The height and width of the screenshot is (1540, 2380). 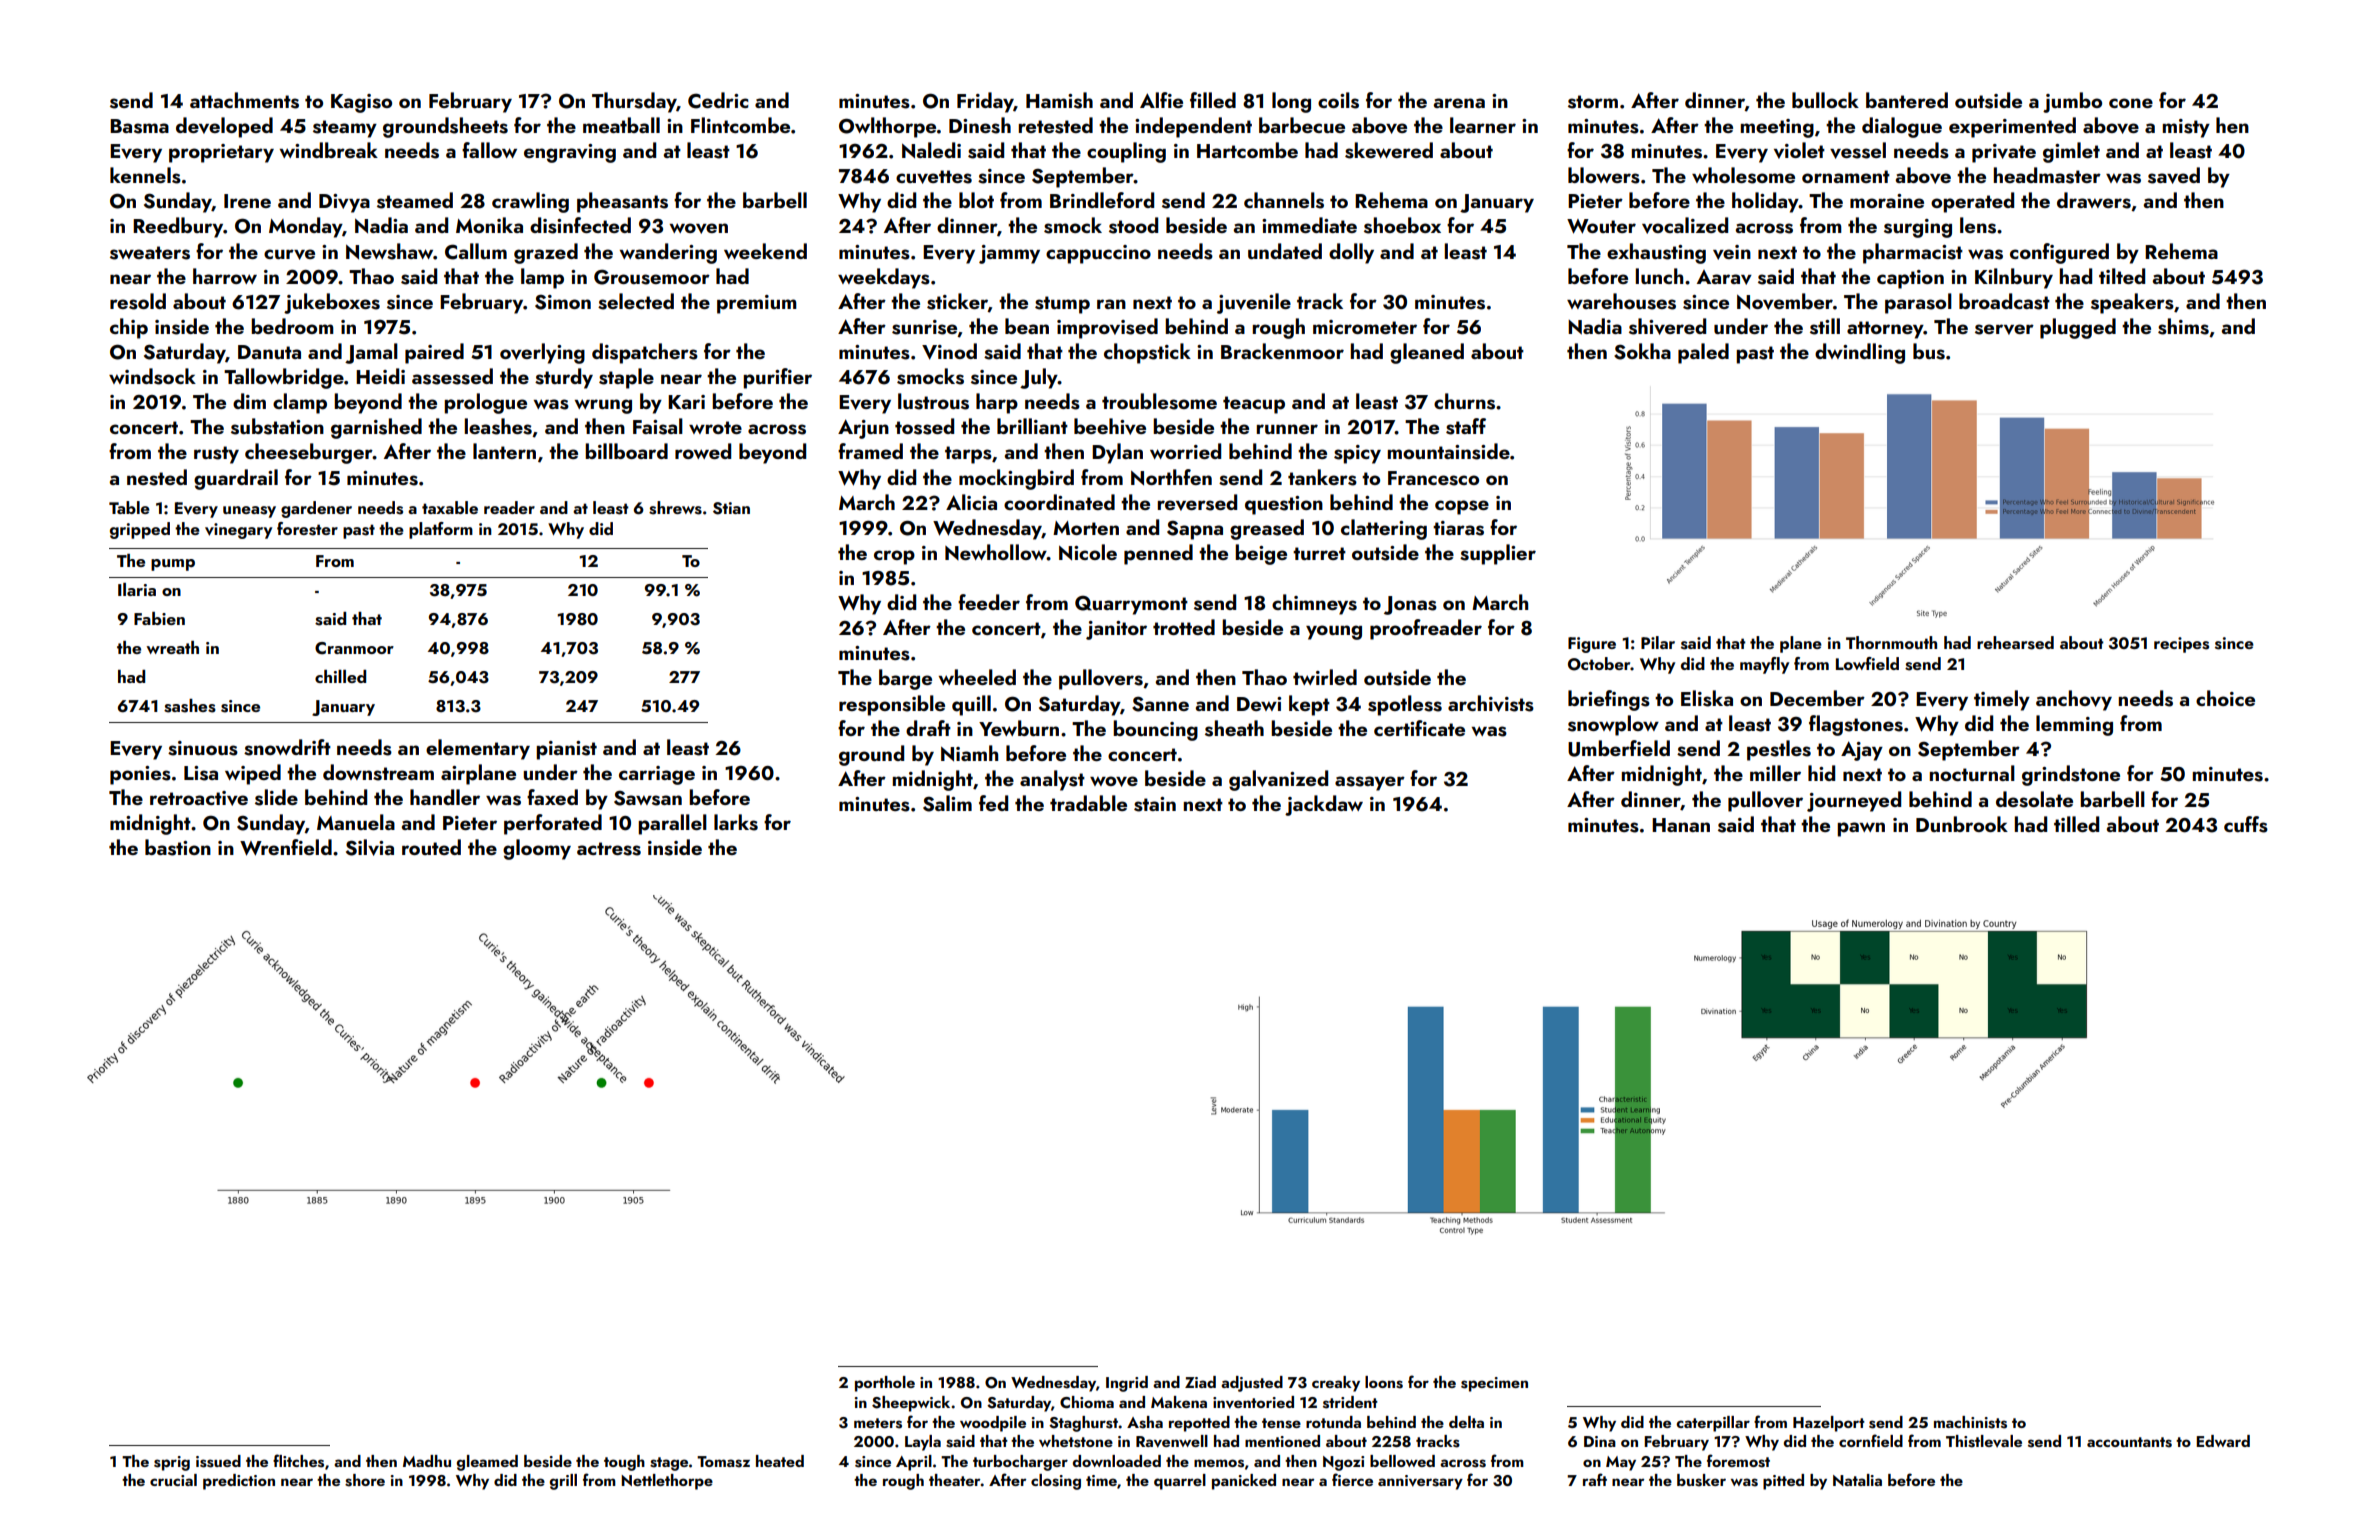 I want to click on sweaters, so click(x=150, y=253).
